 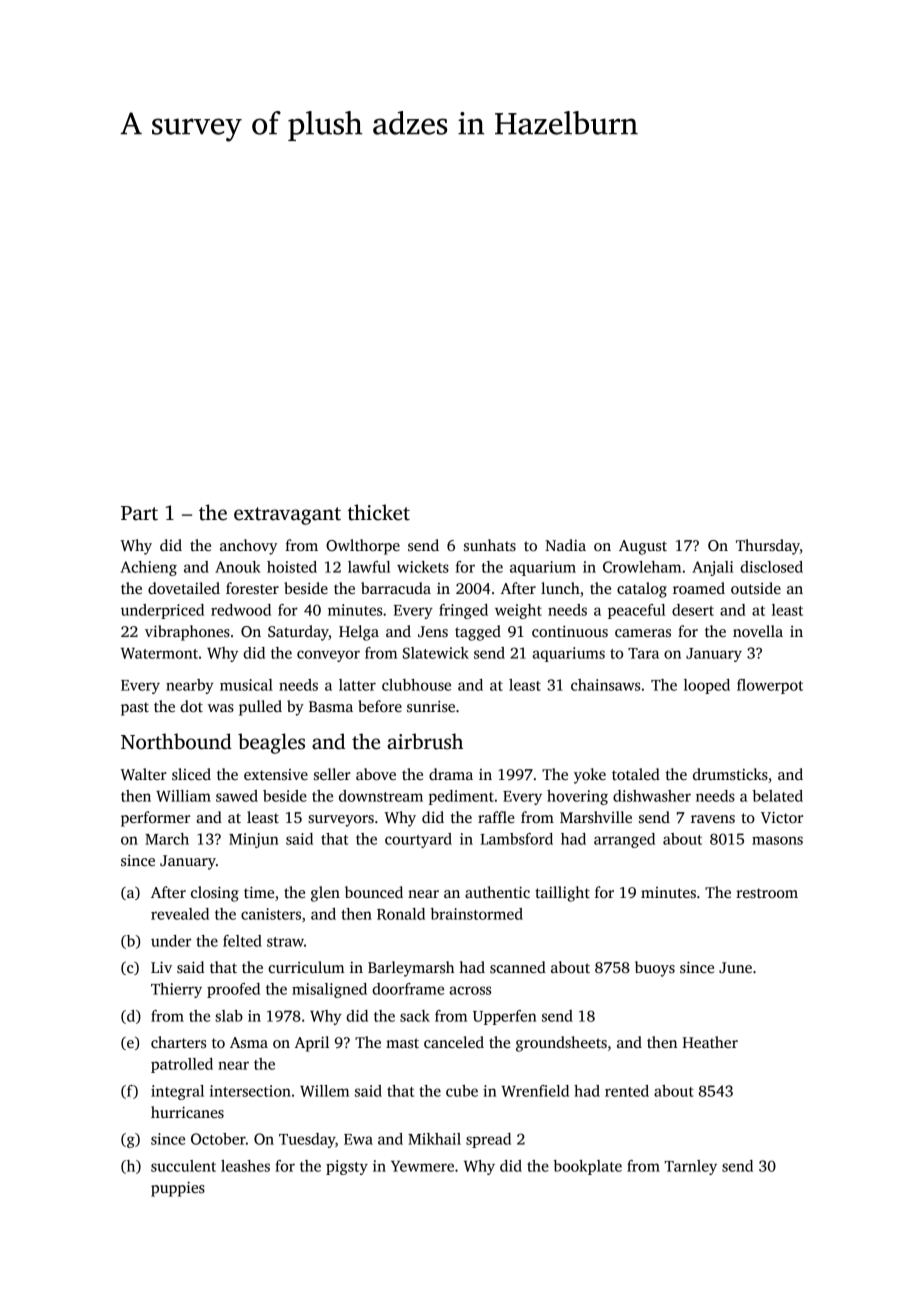 I want to click on looped, so click(x=707, y=686).
